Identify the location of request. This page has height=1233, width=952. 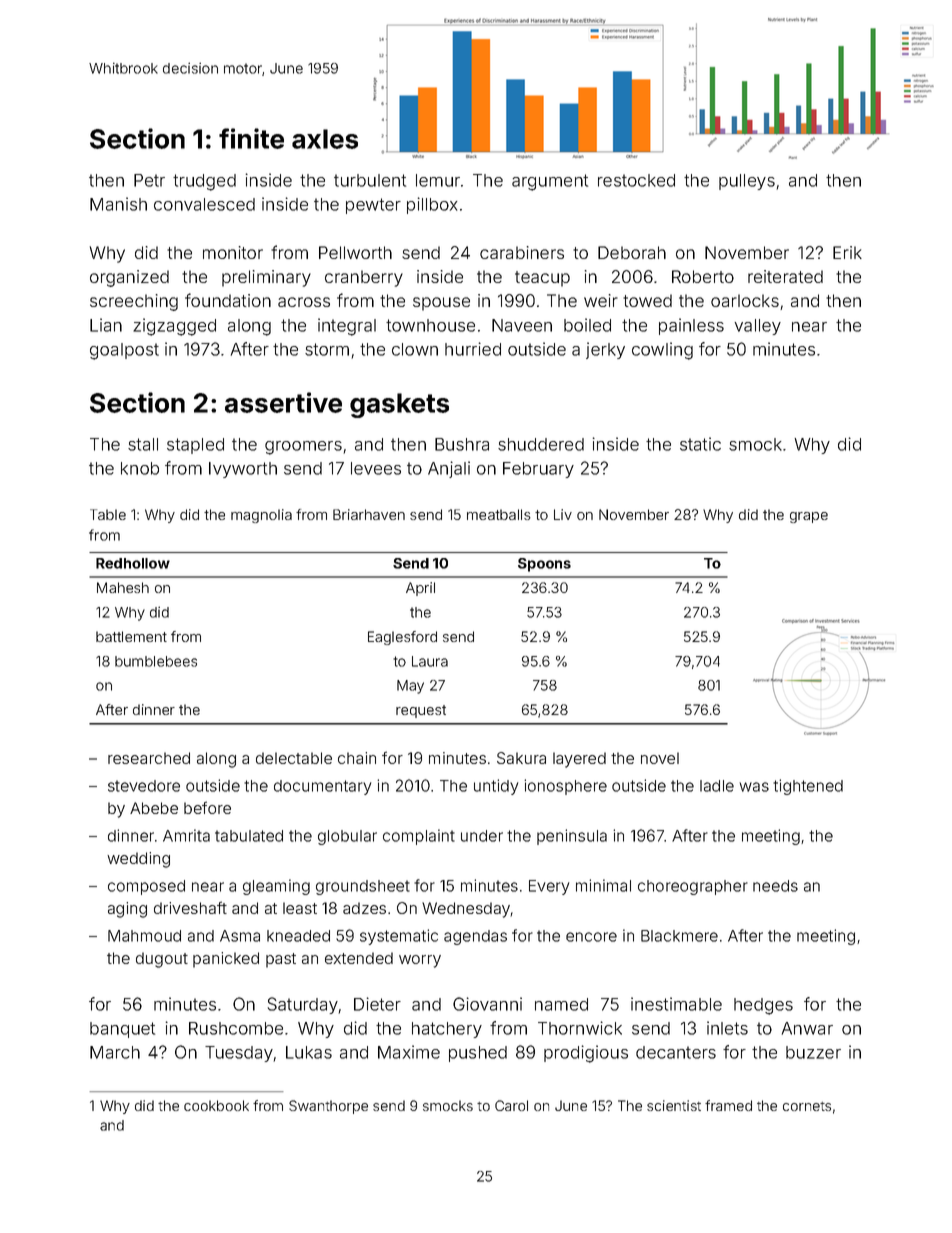
(421, 711).
